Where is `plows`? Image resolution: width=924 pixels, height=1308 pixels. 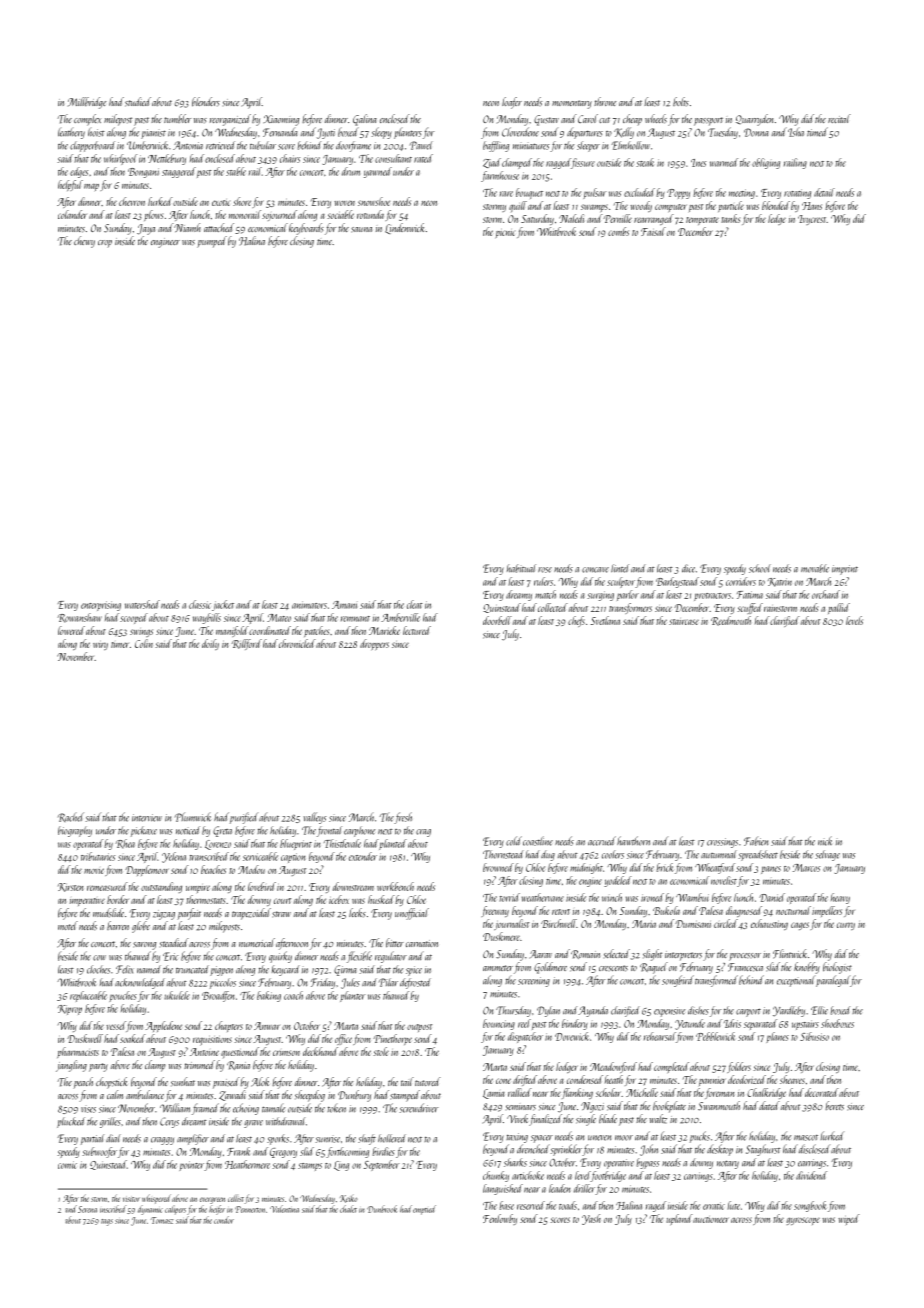
plows is located at coordinates (153, 215).
